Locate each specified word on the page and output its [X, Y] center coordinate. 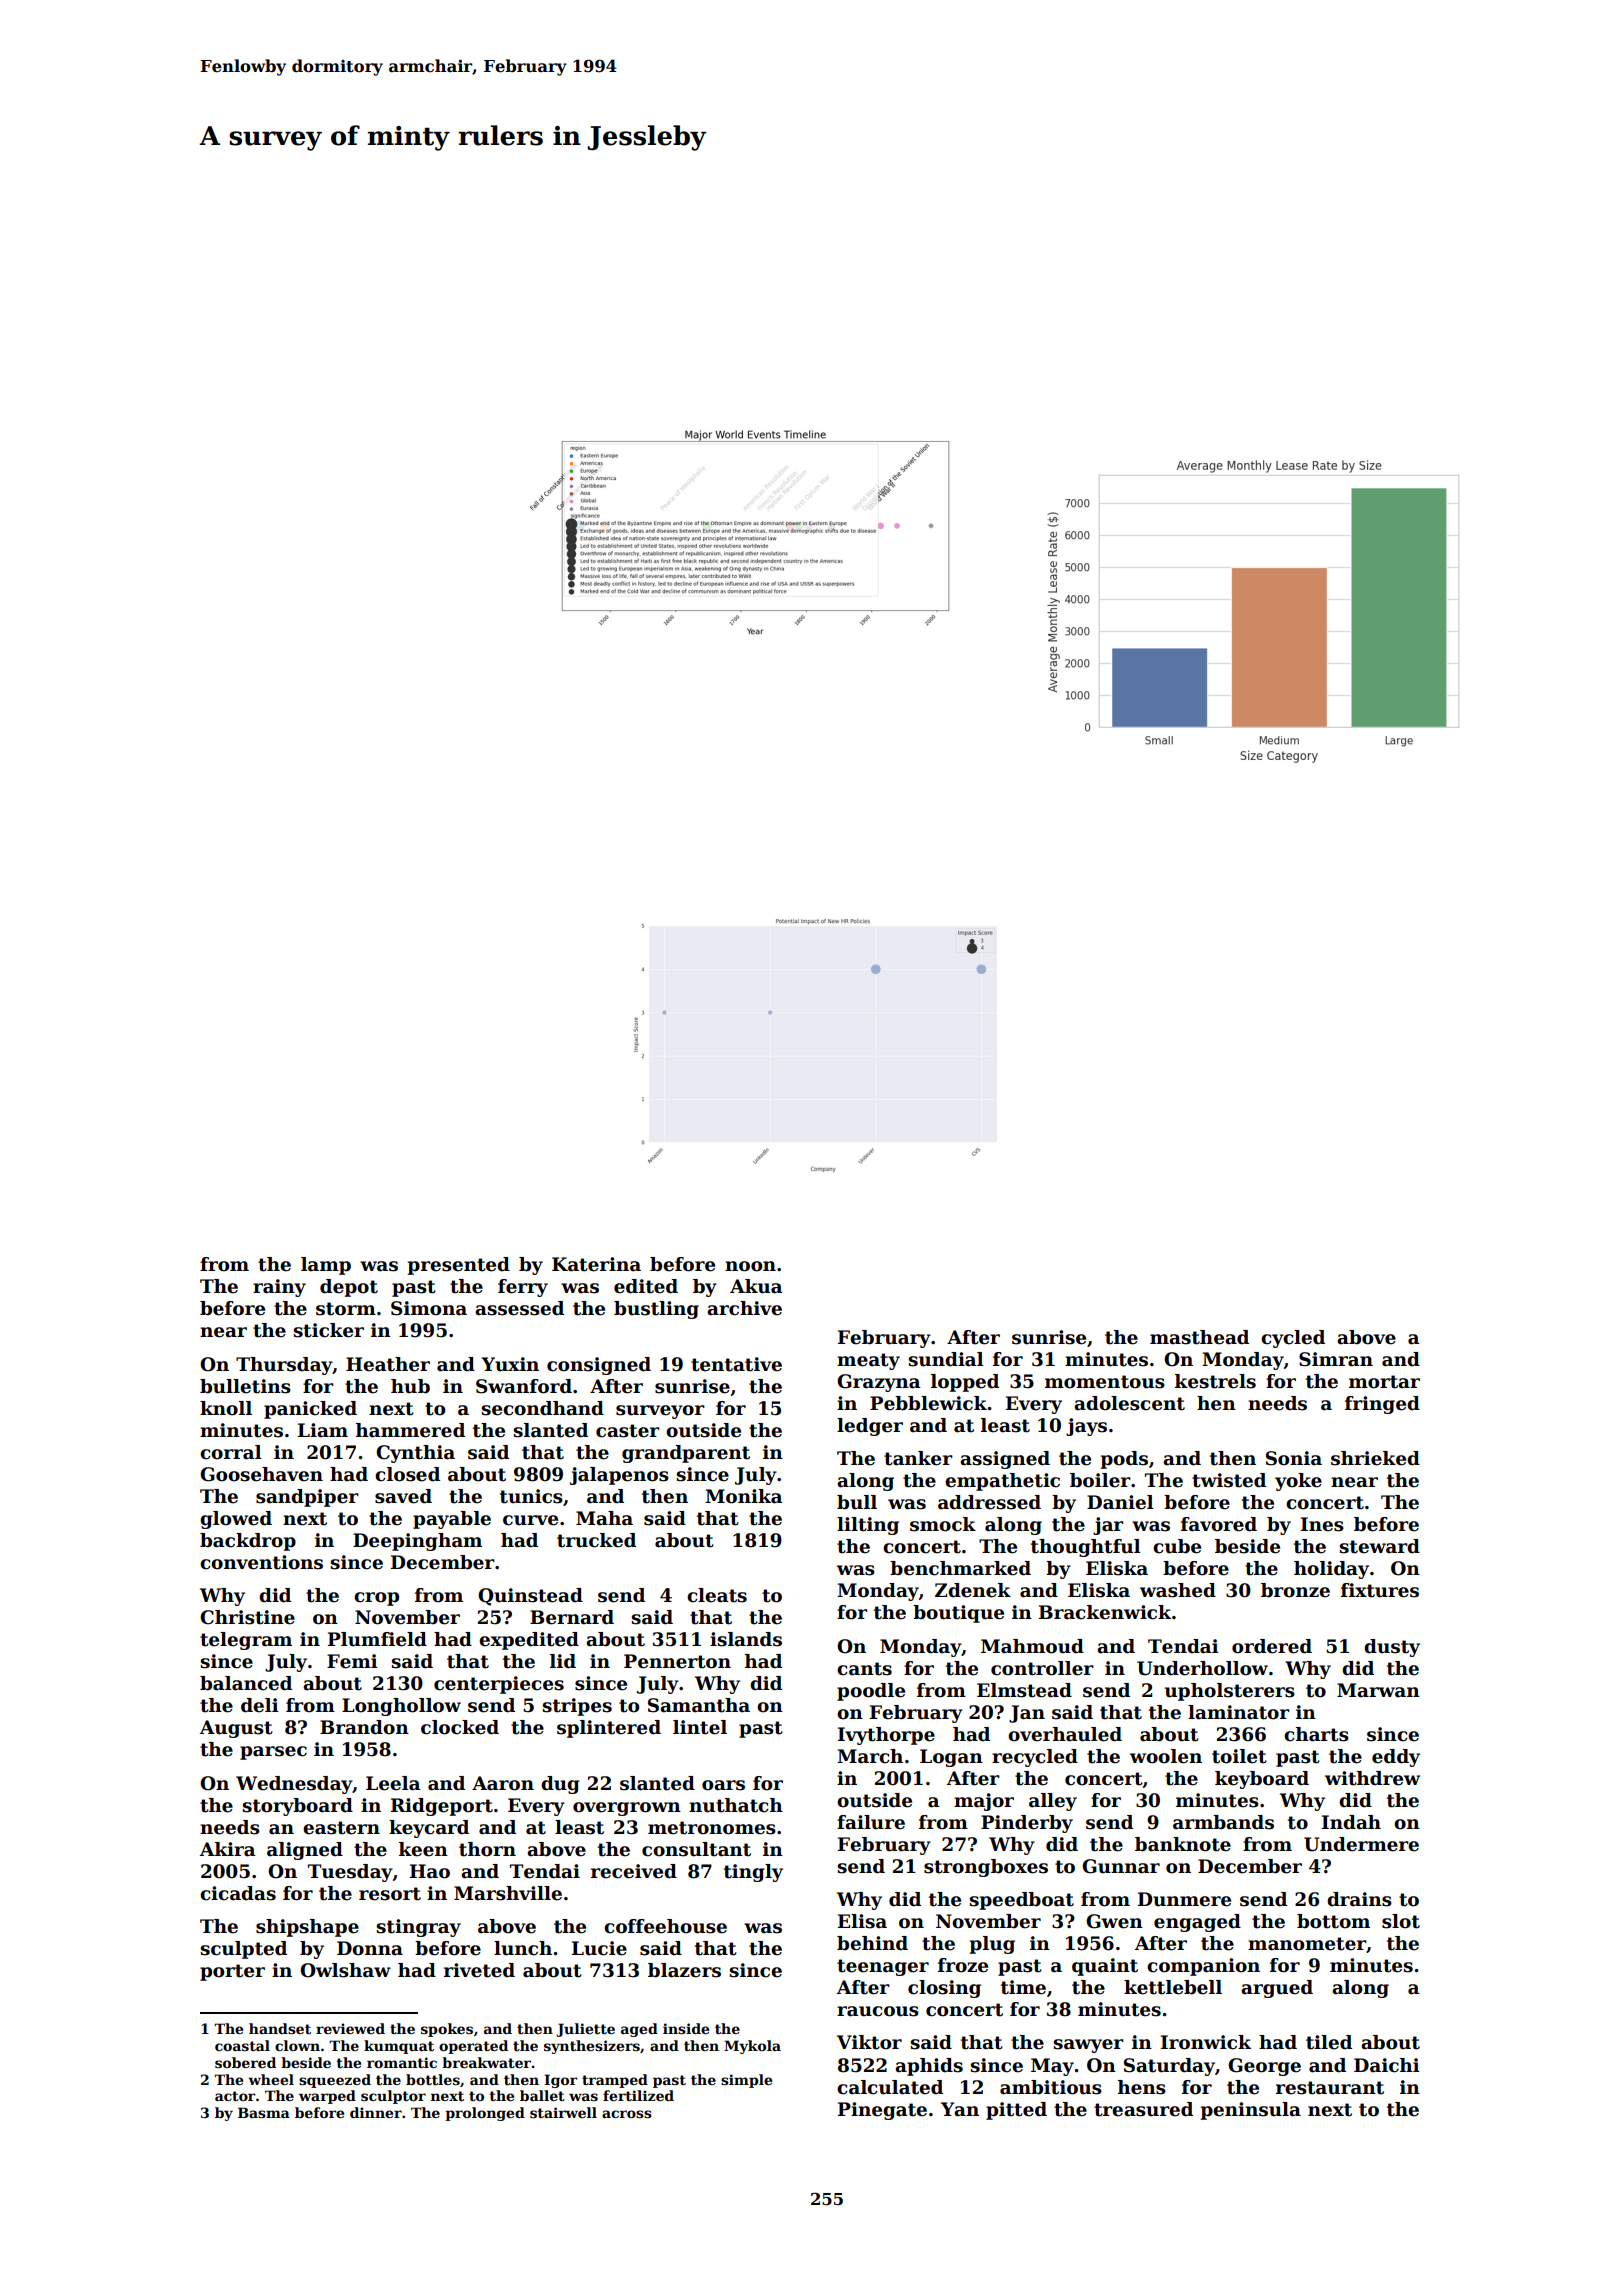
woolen [1166, 1756]
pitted [1016, 2111]
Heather [388, 1364]
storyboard [297, 1807]
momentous [1105, 1382]
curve [530, 1520]
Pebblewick [928, 1403]
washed [1178, 1590]
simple [746, 2081]
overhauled [1065, 1734]
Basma [264, 2112]
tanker [918, 1458]
